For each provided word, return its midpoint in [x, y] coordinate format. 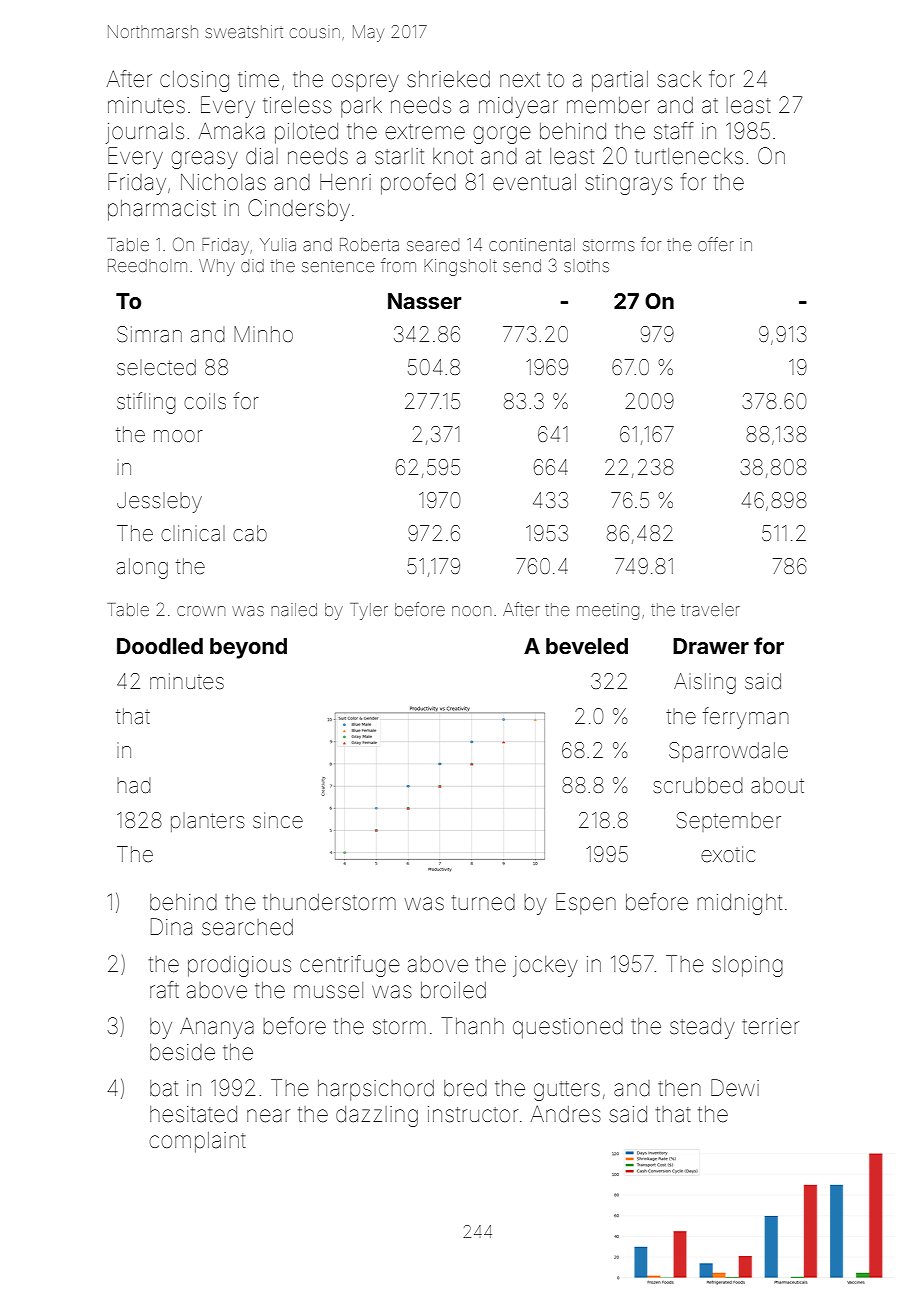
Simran [149, 334]
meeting [608, 611]
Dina [171, 927]
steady [702, 1028]
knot [453, 156]
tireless [297, 105]
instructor [473, 1114]
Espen [586, 904]
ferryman [746, 718]
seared [433, 244]
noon [471, 611]
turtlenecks [689, 156]
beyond [248, 648]
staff [674, 131]
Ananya [217, 1028]
